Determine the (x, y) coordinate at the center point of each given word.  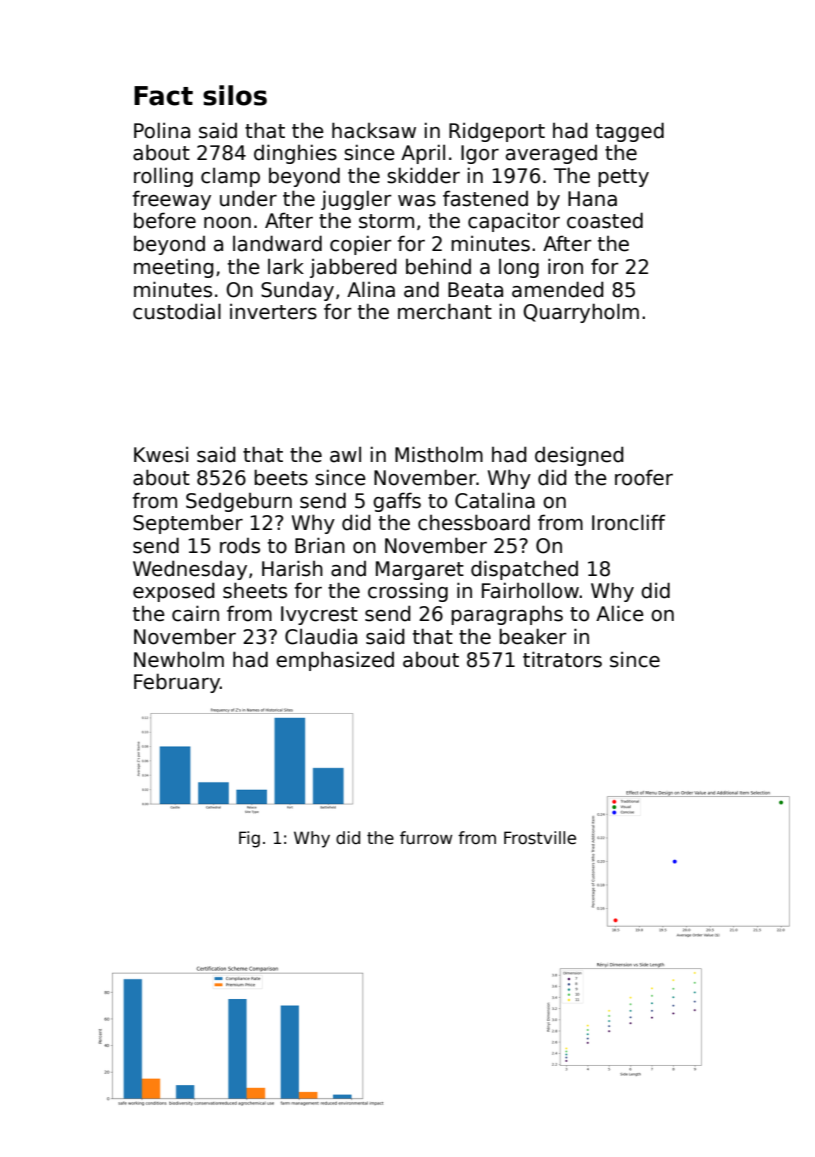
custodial (177, 311)
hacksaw (374, 130)
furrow (426, 838)
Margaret (420, 570)
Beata (475, 290)
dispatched (524, 570)
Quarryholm (581, 313)
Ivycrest (319, 615)
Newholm (179, 659)
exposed (174, 592)
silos (235, 95)
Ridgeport (497, 132)
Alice (620, 613)
